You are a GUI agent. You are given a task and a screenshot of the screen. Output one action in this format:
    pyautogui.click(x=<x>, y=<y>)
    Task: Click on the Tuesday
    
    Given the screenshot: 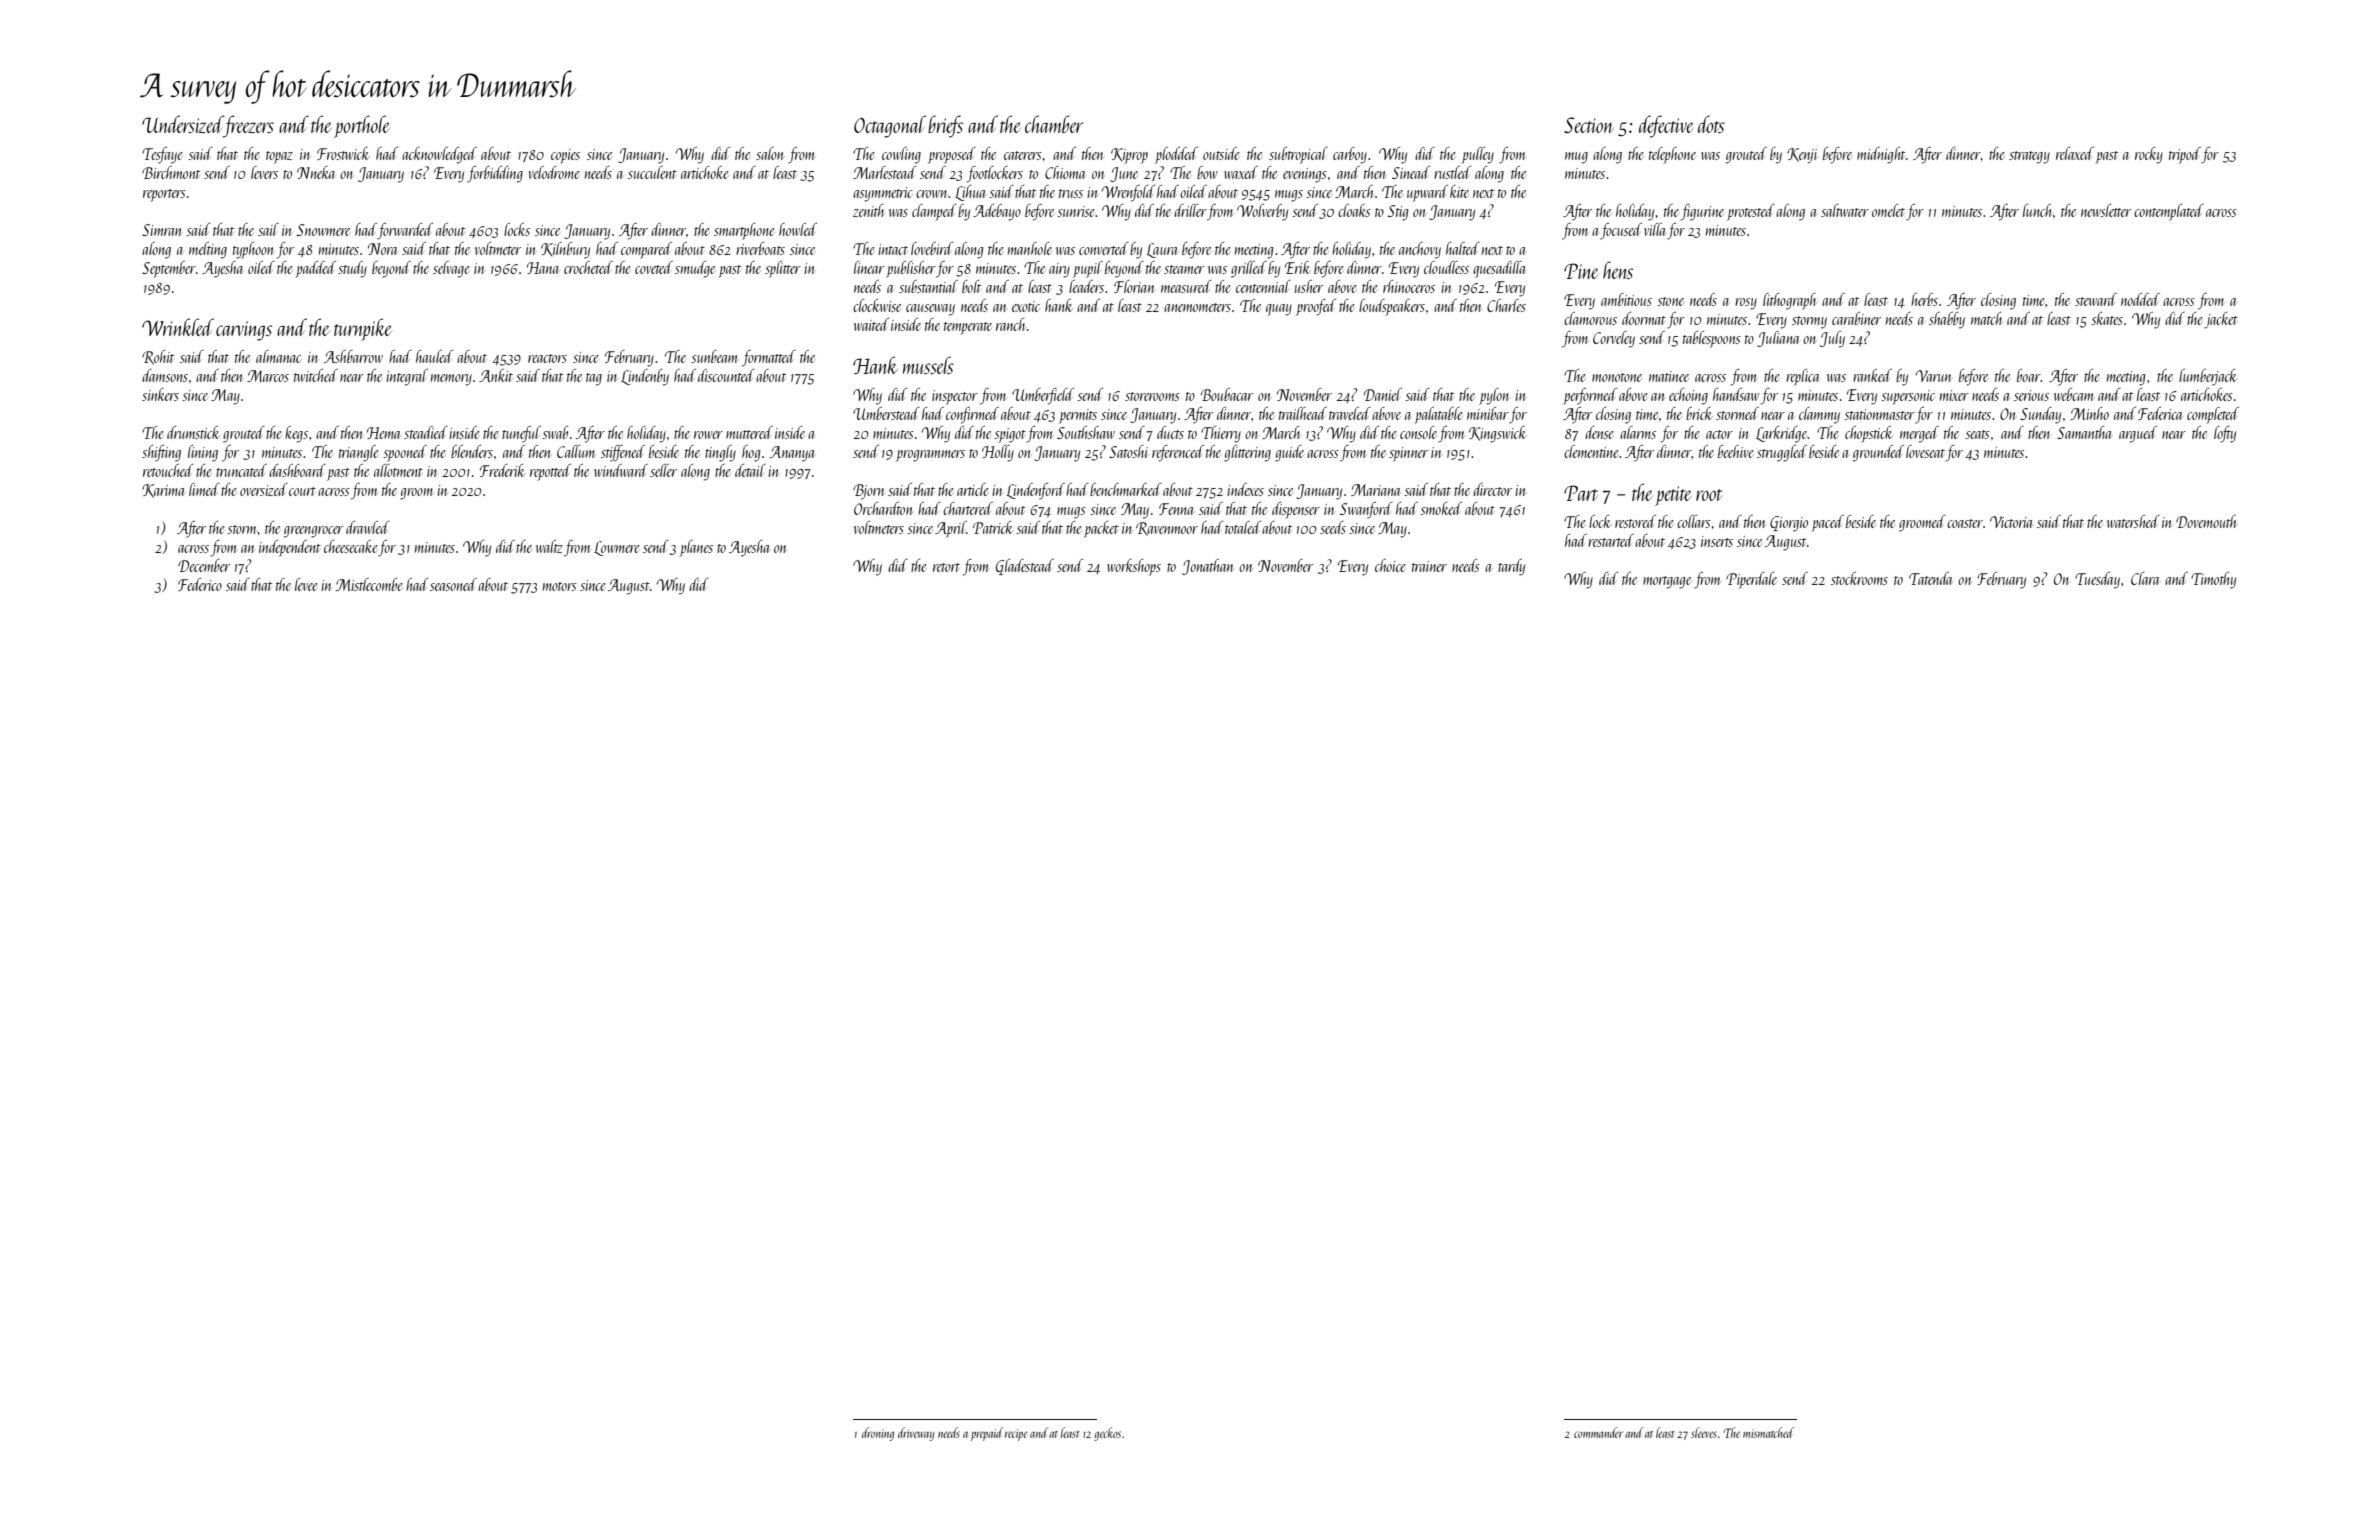 What is the action you would take?
    pyautogui.click(x=2097, y=580)
